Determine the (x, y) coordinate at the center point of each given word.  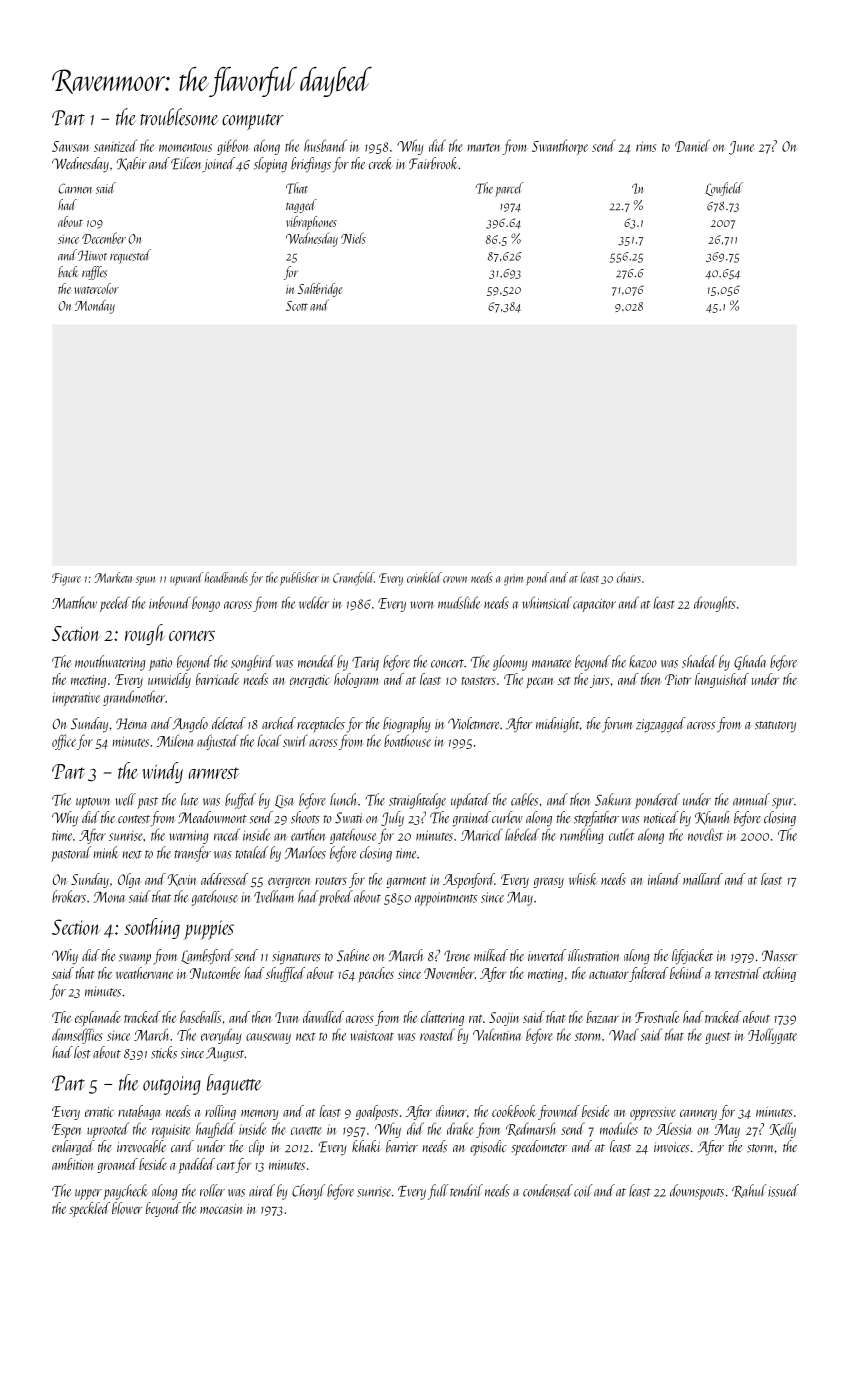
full (438, 1192)
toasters (478, 681)
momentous (185, 148)
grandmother (134, 698)
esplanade (98, 1018)
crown (455, 579)
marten (483, 147)
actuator (609, 975)
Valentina (497, 1034)
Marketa (113, 577)
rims (646, 146)
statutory (775, 727)
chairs (629, 577)
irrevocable (141, 1146)
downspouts (697, 1192)
